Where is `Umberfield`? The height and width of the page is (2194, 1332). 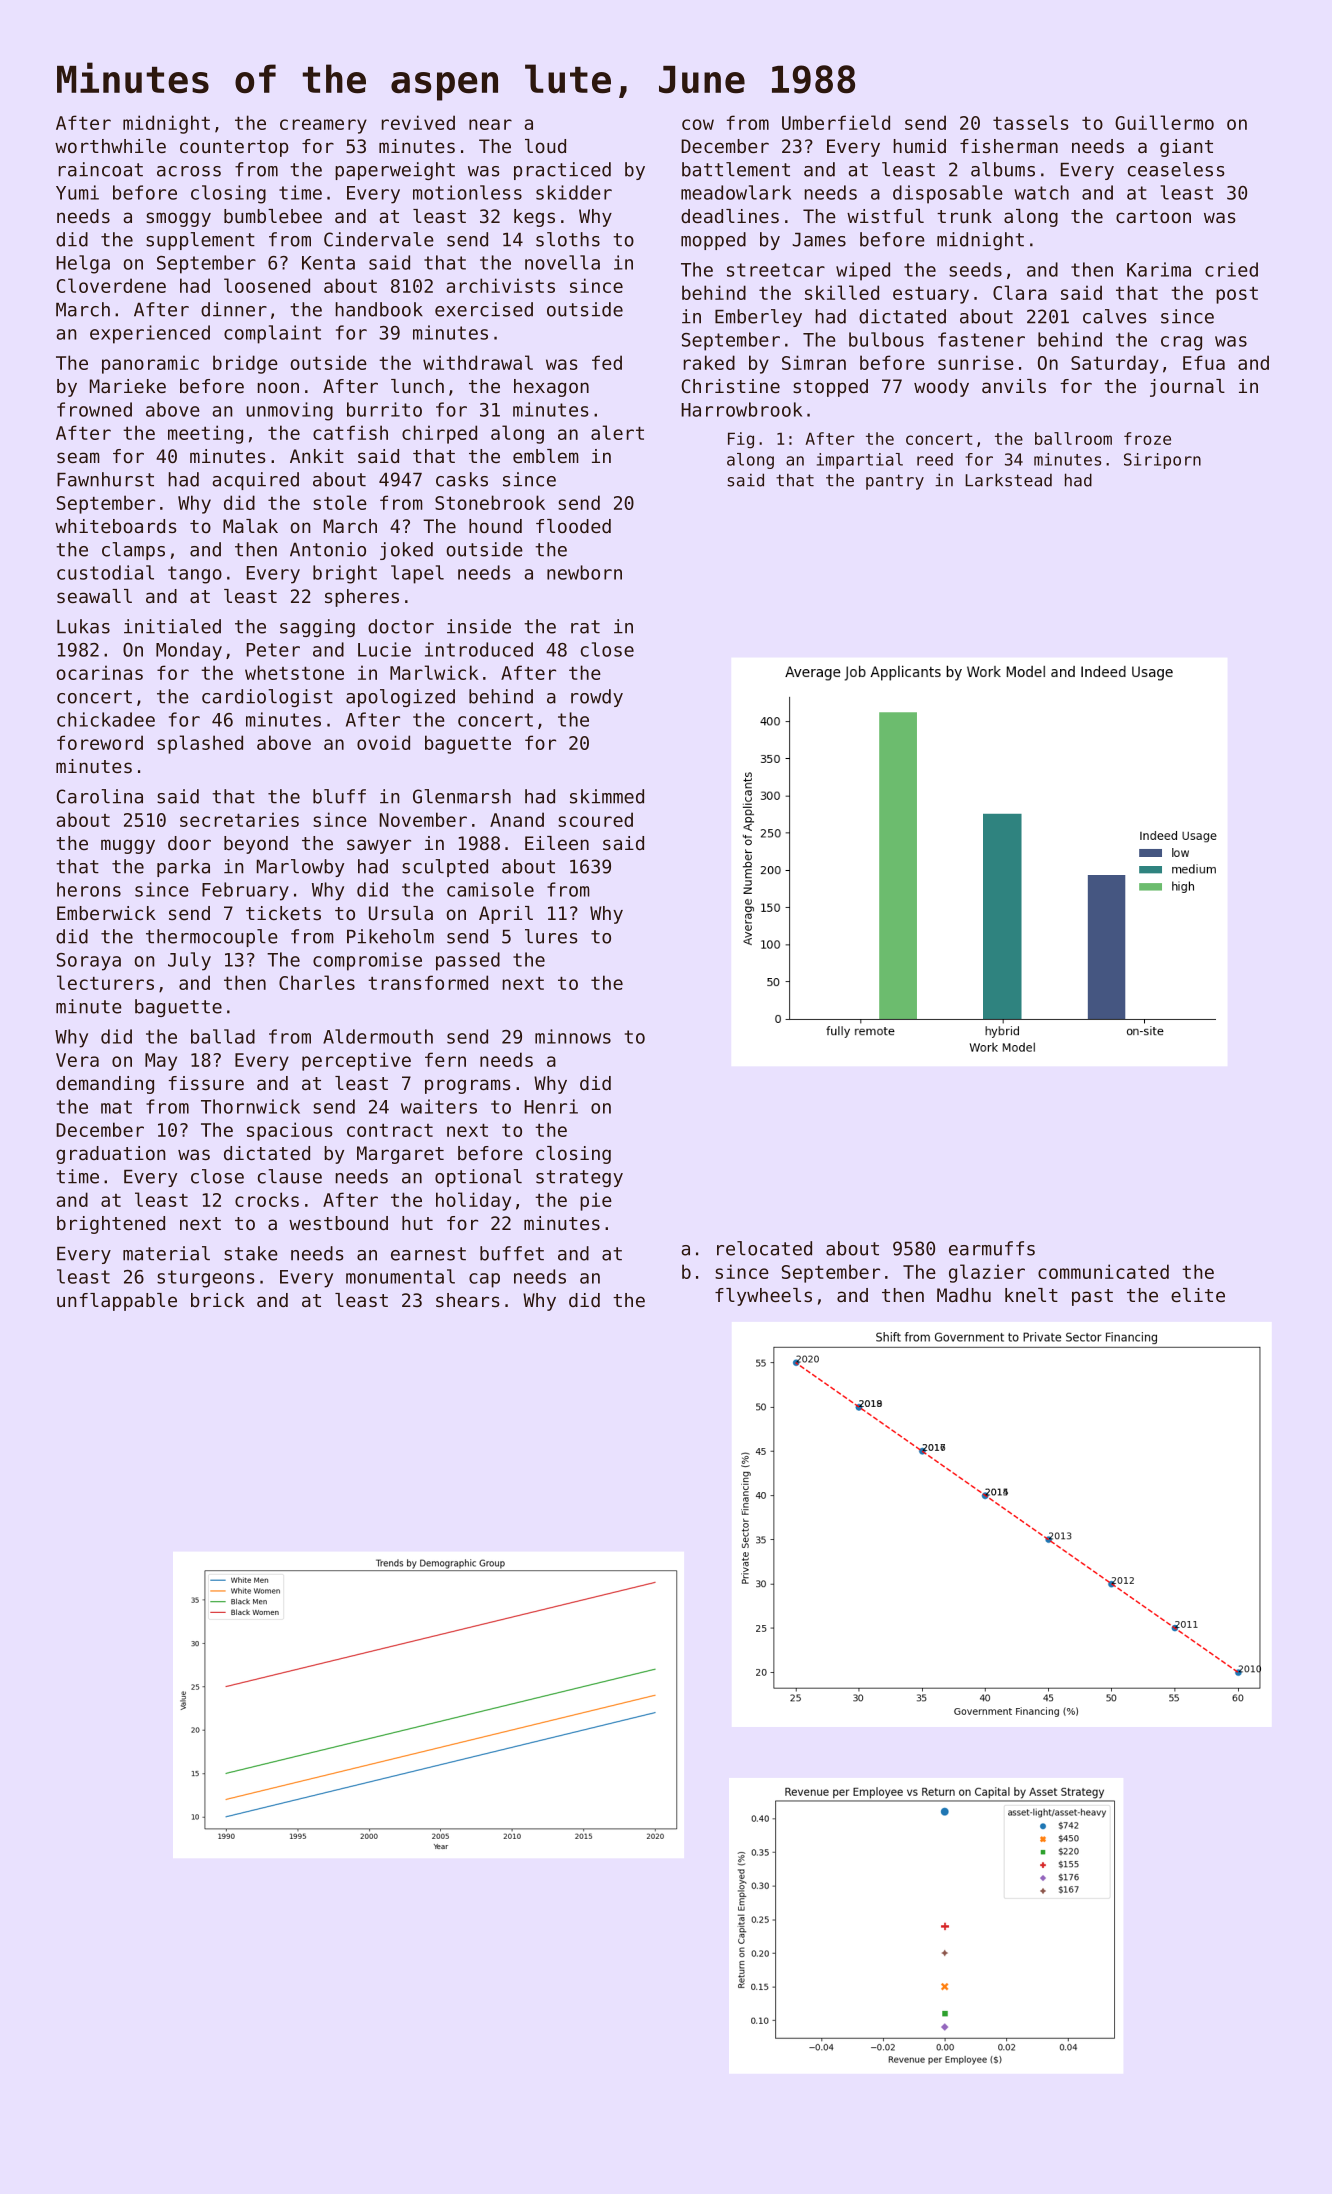
Umberfield is located at coordinates (836, 122).
